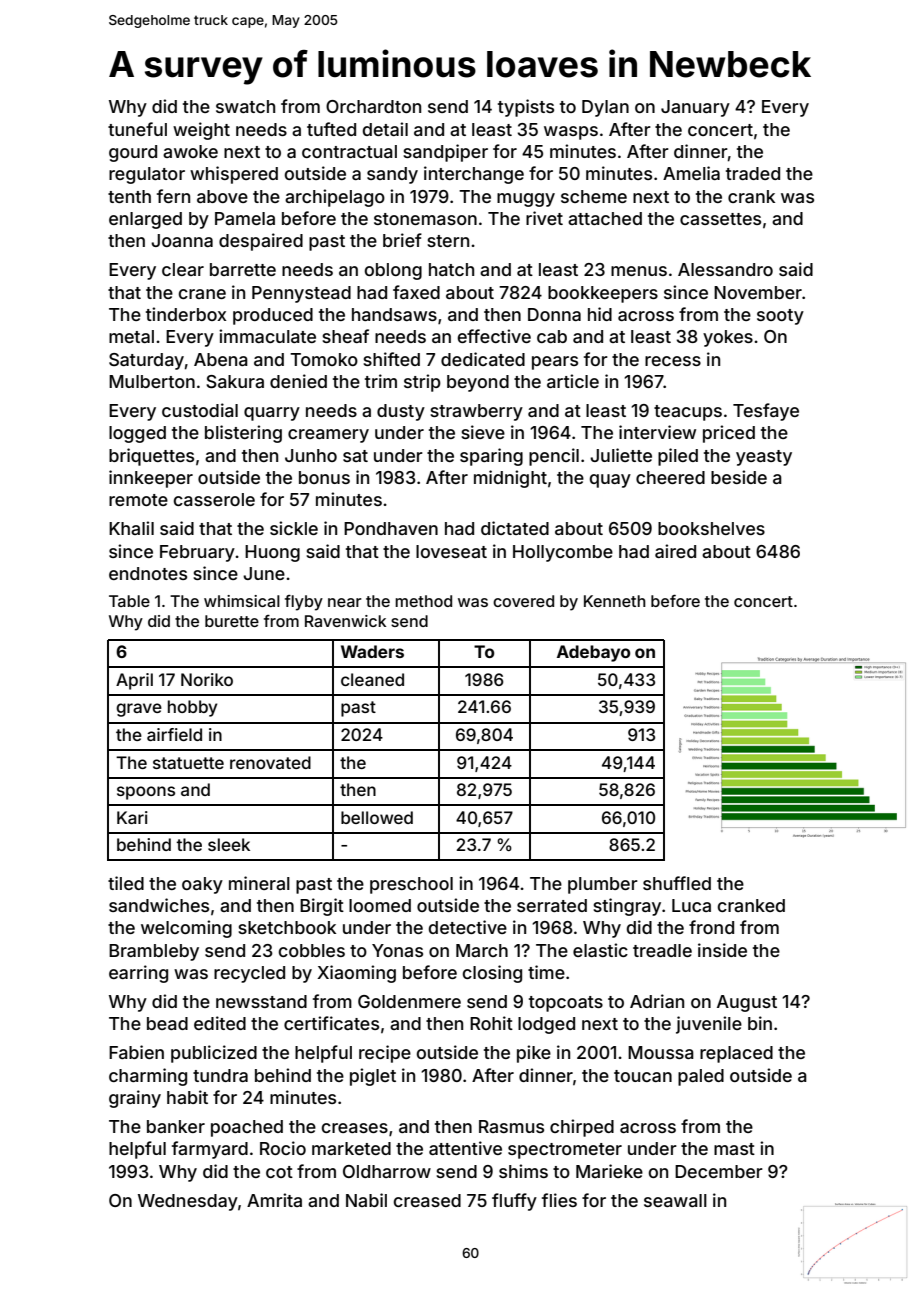 Image resolution: width=924 pixels, height=1308 pixels. Describe the element at coordinates (691, 905) in the screenshot. I see `Luca` at that location.
